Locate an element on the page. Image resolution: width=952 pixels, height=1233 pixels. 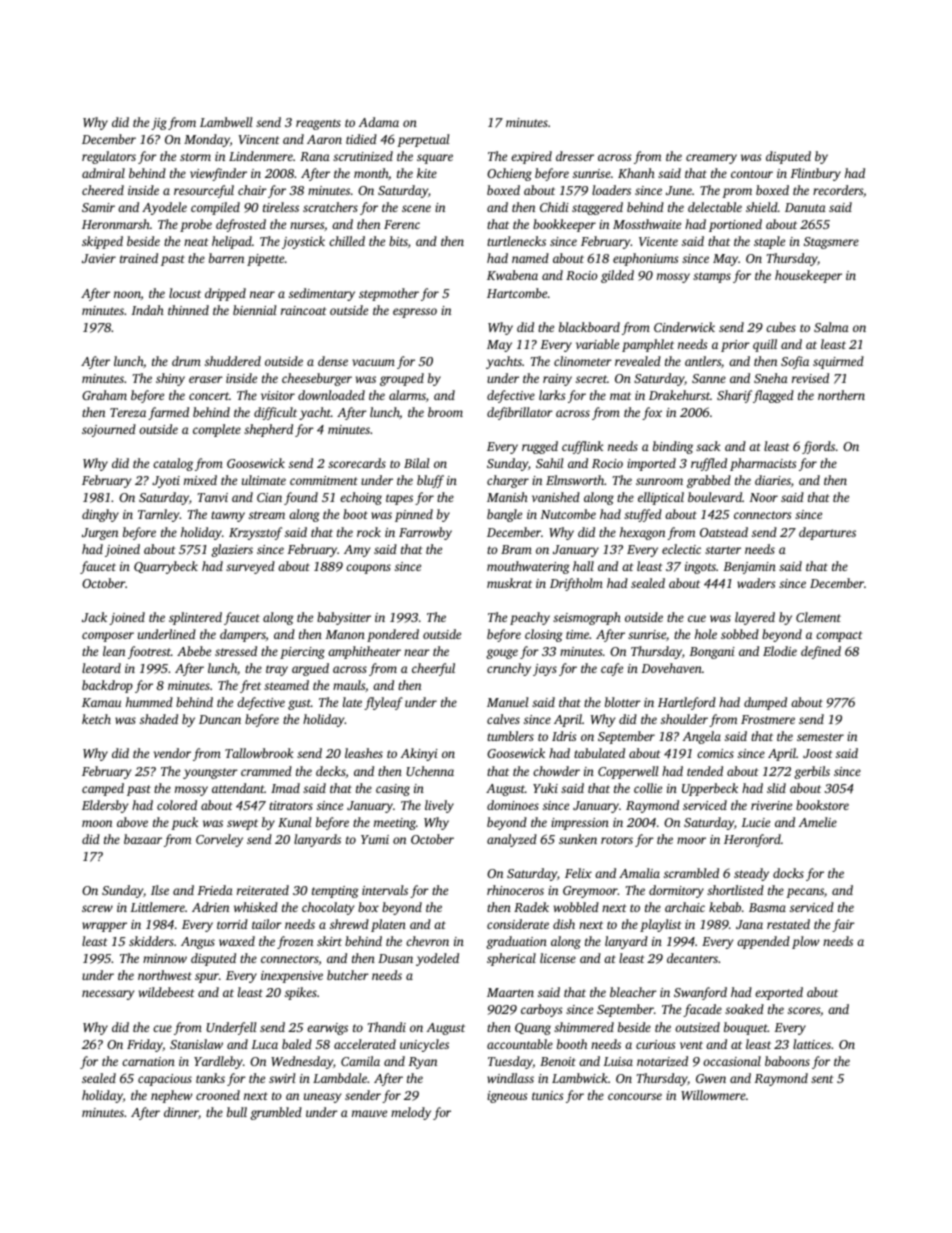
June is located at coordinates (679, 190).
